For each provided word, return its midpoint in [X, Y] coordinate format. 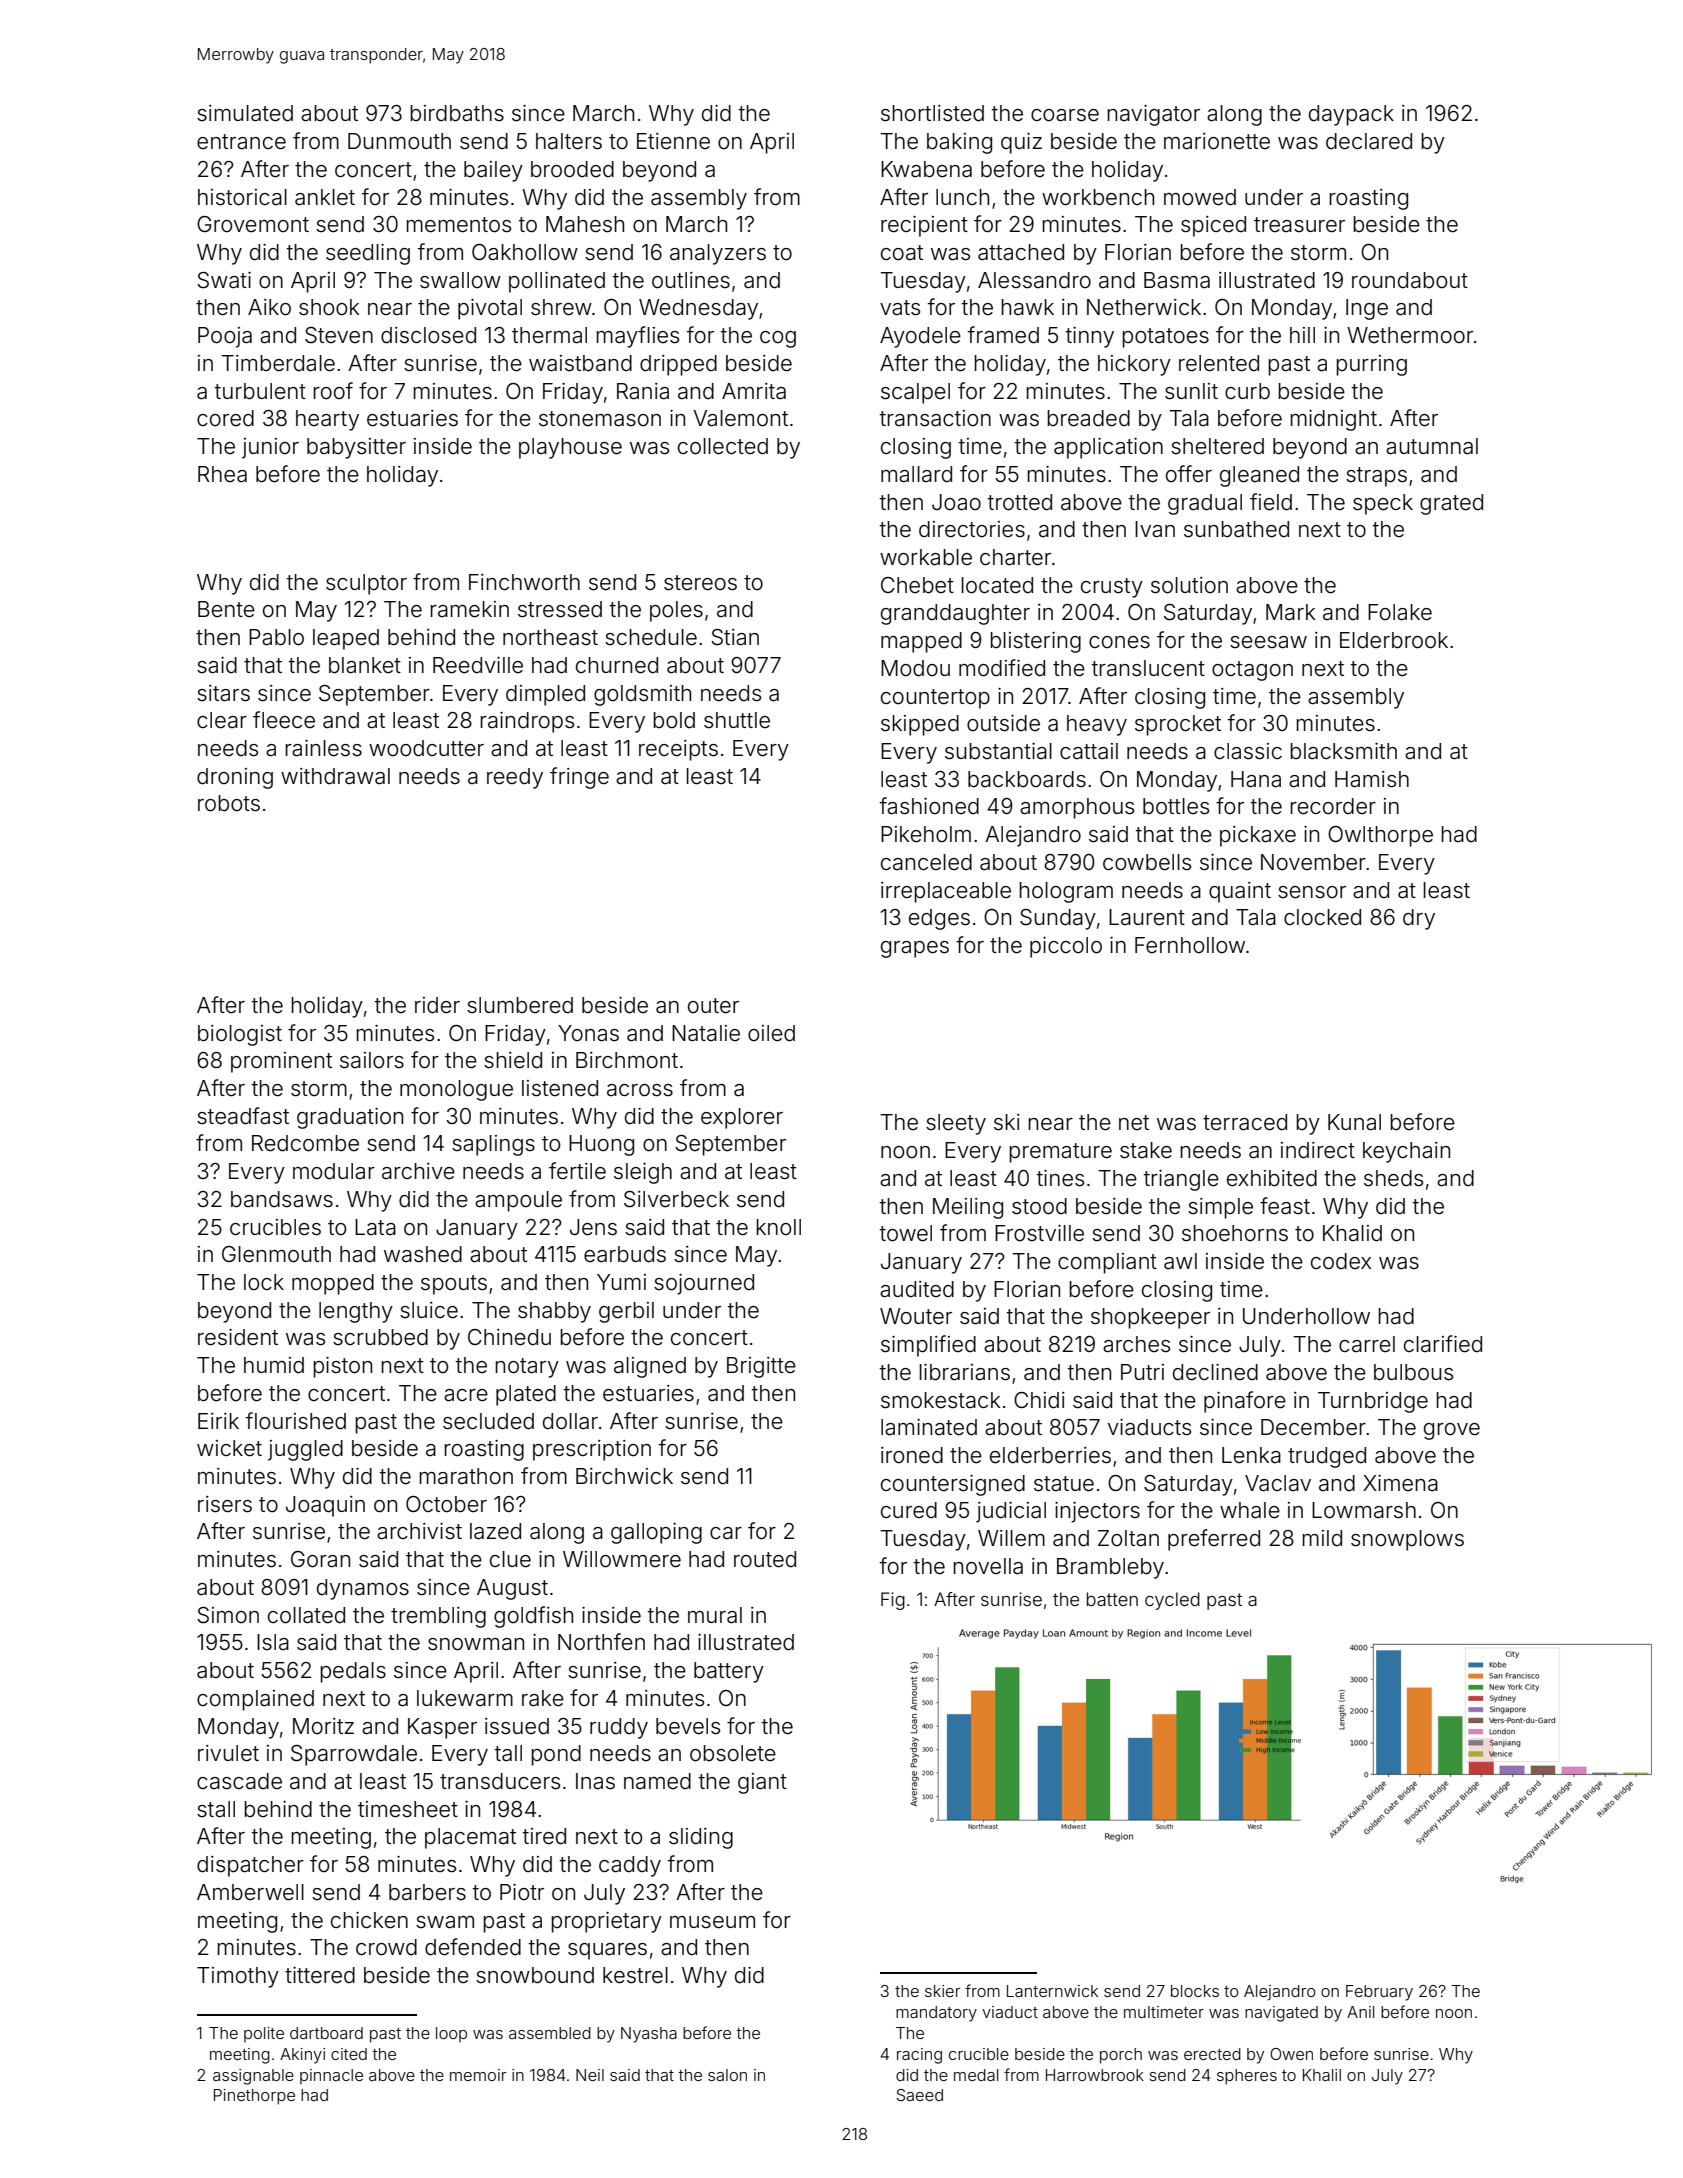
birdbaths [457, 113]
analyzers [718, 254]
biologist [240, 1035]
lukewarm [465, 1698]
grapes [915, 949]
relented [1219, 363]
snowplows [1407, 1540]
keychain [1406, 1152]
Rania [643, 391]
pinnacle [331, 2077]
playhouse [570, 448]
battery [729, 1672]
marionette [1217, 141]
